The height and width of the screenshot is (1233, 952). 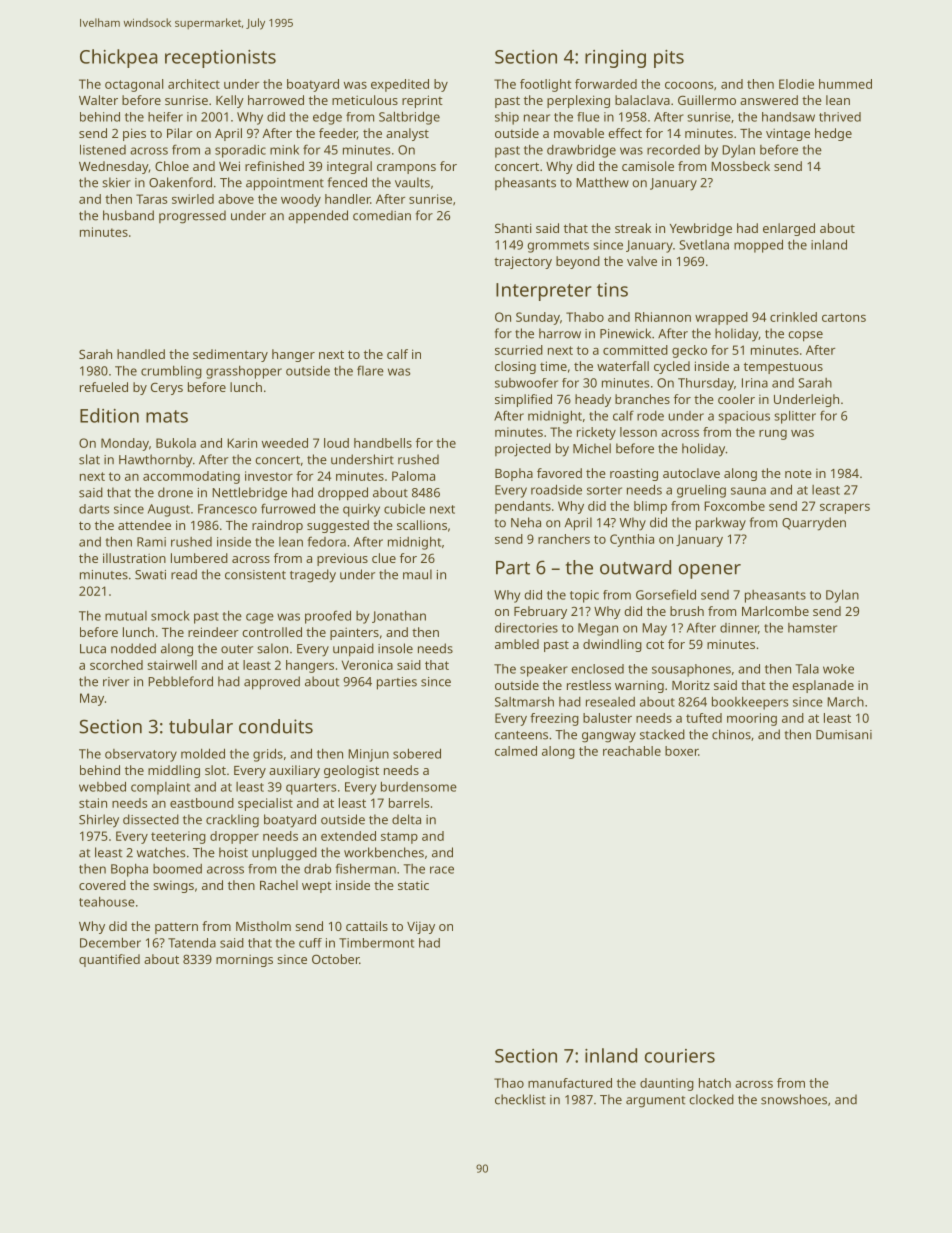 I want to click on Veronica, so click(x=367, y=665).
